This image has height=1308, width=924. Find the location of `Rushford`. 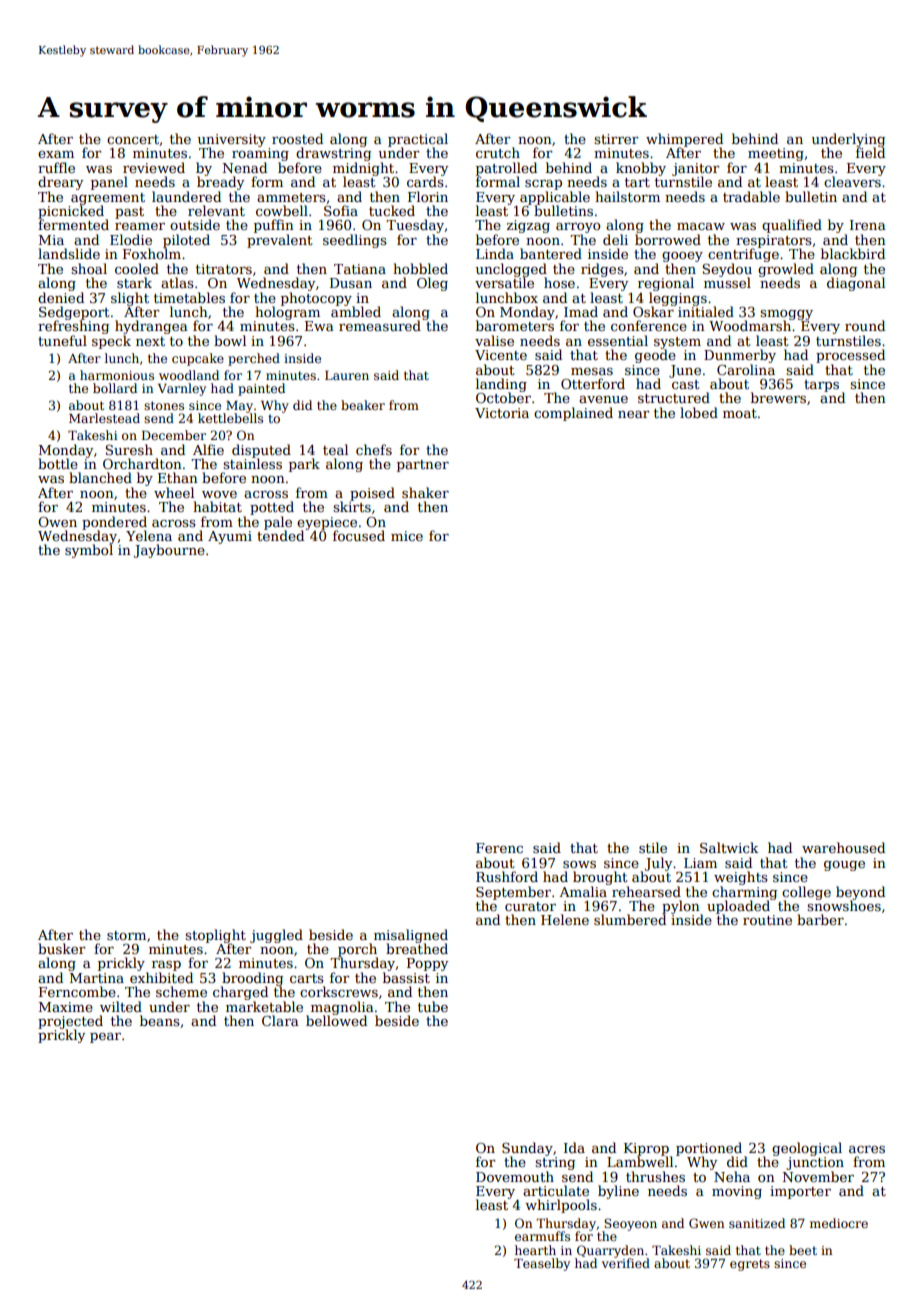

Rushford is located at coordinates (507, 876).
